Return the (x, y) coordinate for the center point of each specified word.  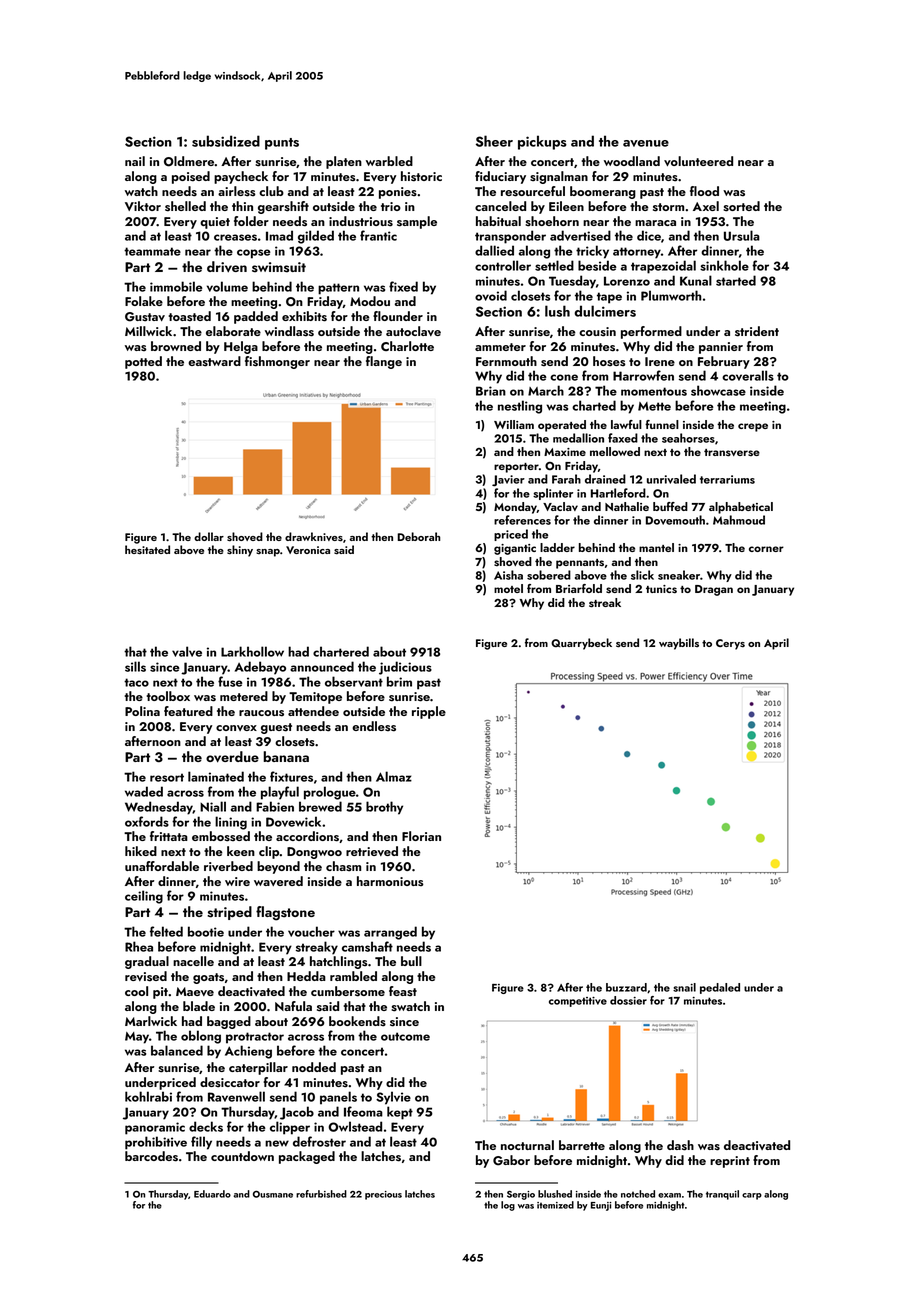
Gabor (511, 1160)
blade (199, 1006)
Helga (241, 347)
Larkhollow (252, 651)
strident (757, 331)
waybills (679, 644)
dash (680, 1145)
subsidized (226, 141)
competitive (578, 1002)
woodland (632, 161)
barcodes (151, 1156)
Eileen (566, 206)
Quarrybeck (581, 644)
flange (384, 362)
